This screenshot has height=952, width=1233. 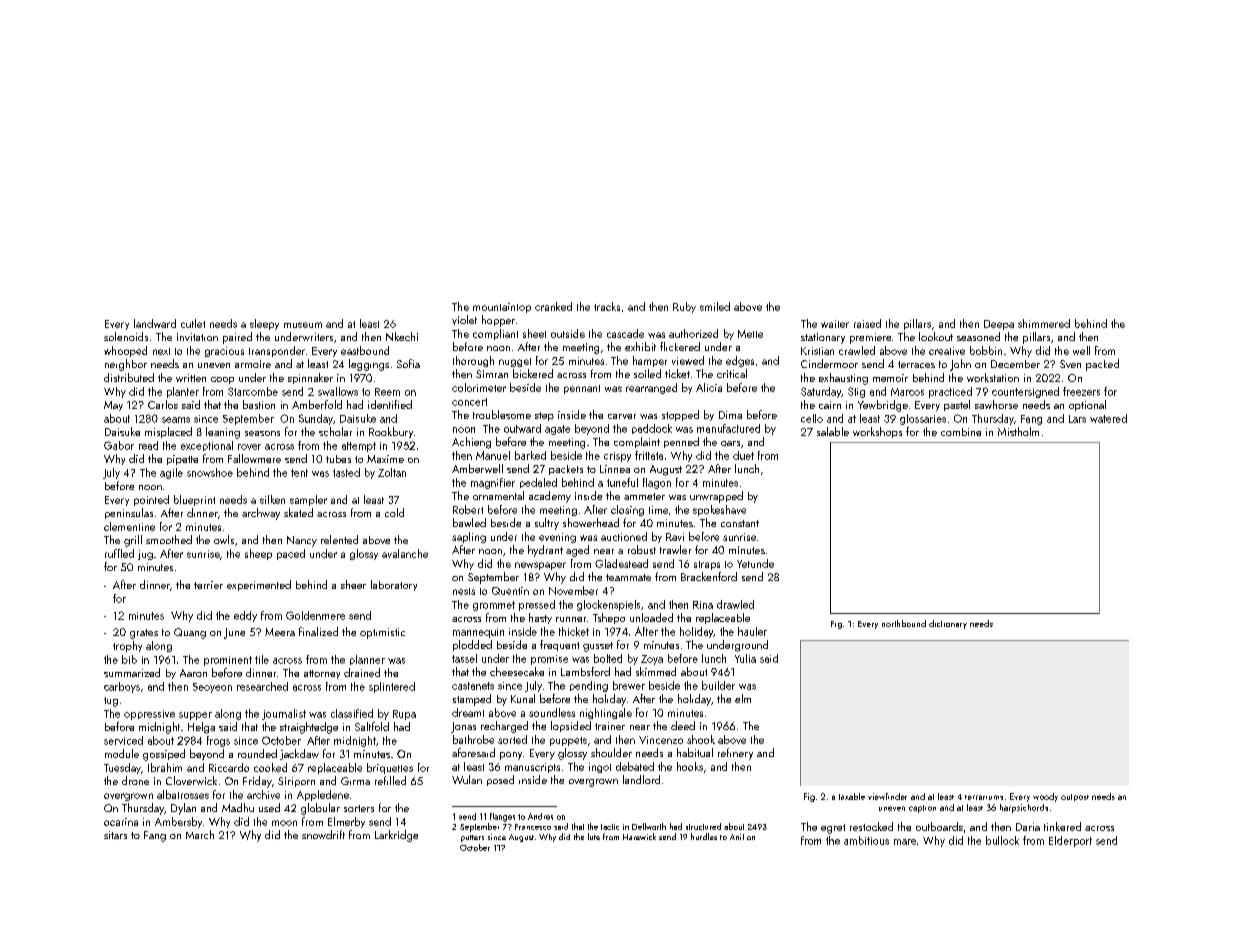 What do you see at coordinates (1102, 365) in the screenshot?
I see `packed` at bounding box center [1102, 365].
